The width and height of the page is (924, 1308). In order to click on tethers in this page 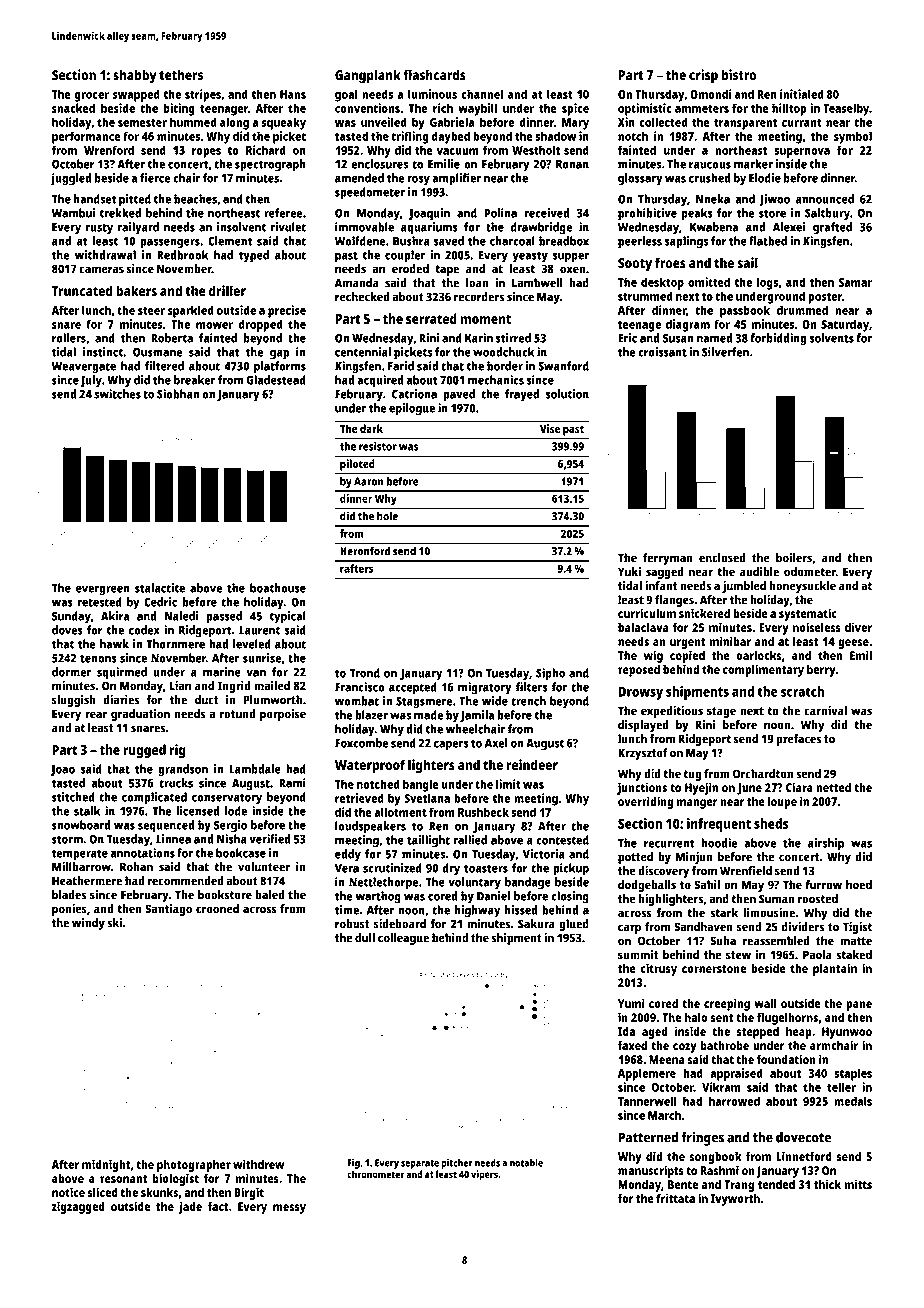, I will do `click(181, 74)`.
